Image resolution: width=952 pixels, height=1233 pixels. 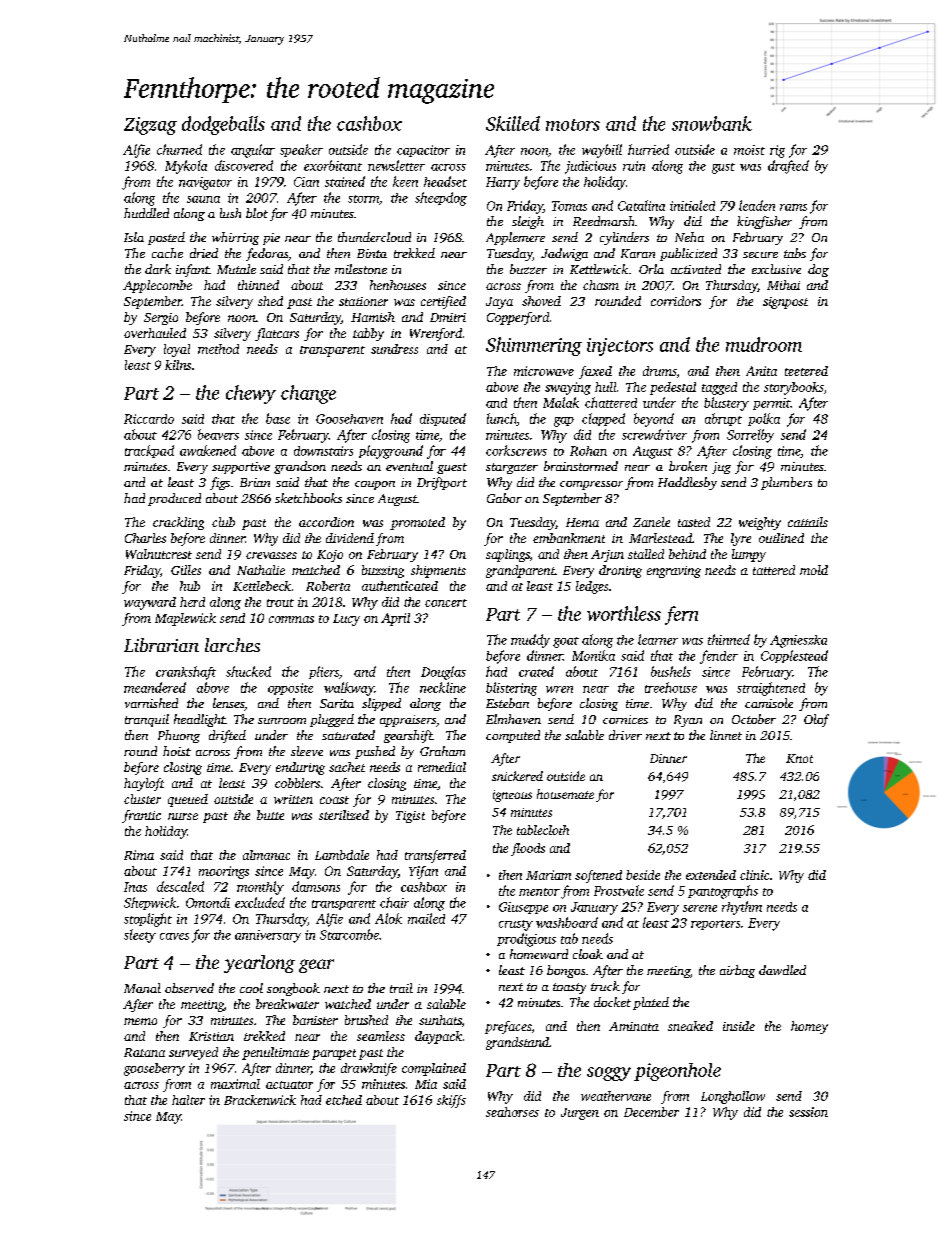 What do you see at coordinates (603, 221) in the document?
I see `Reedmarsh` at bounding box center [603, 221].
